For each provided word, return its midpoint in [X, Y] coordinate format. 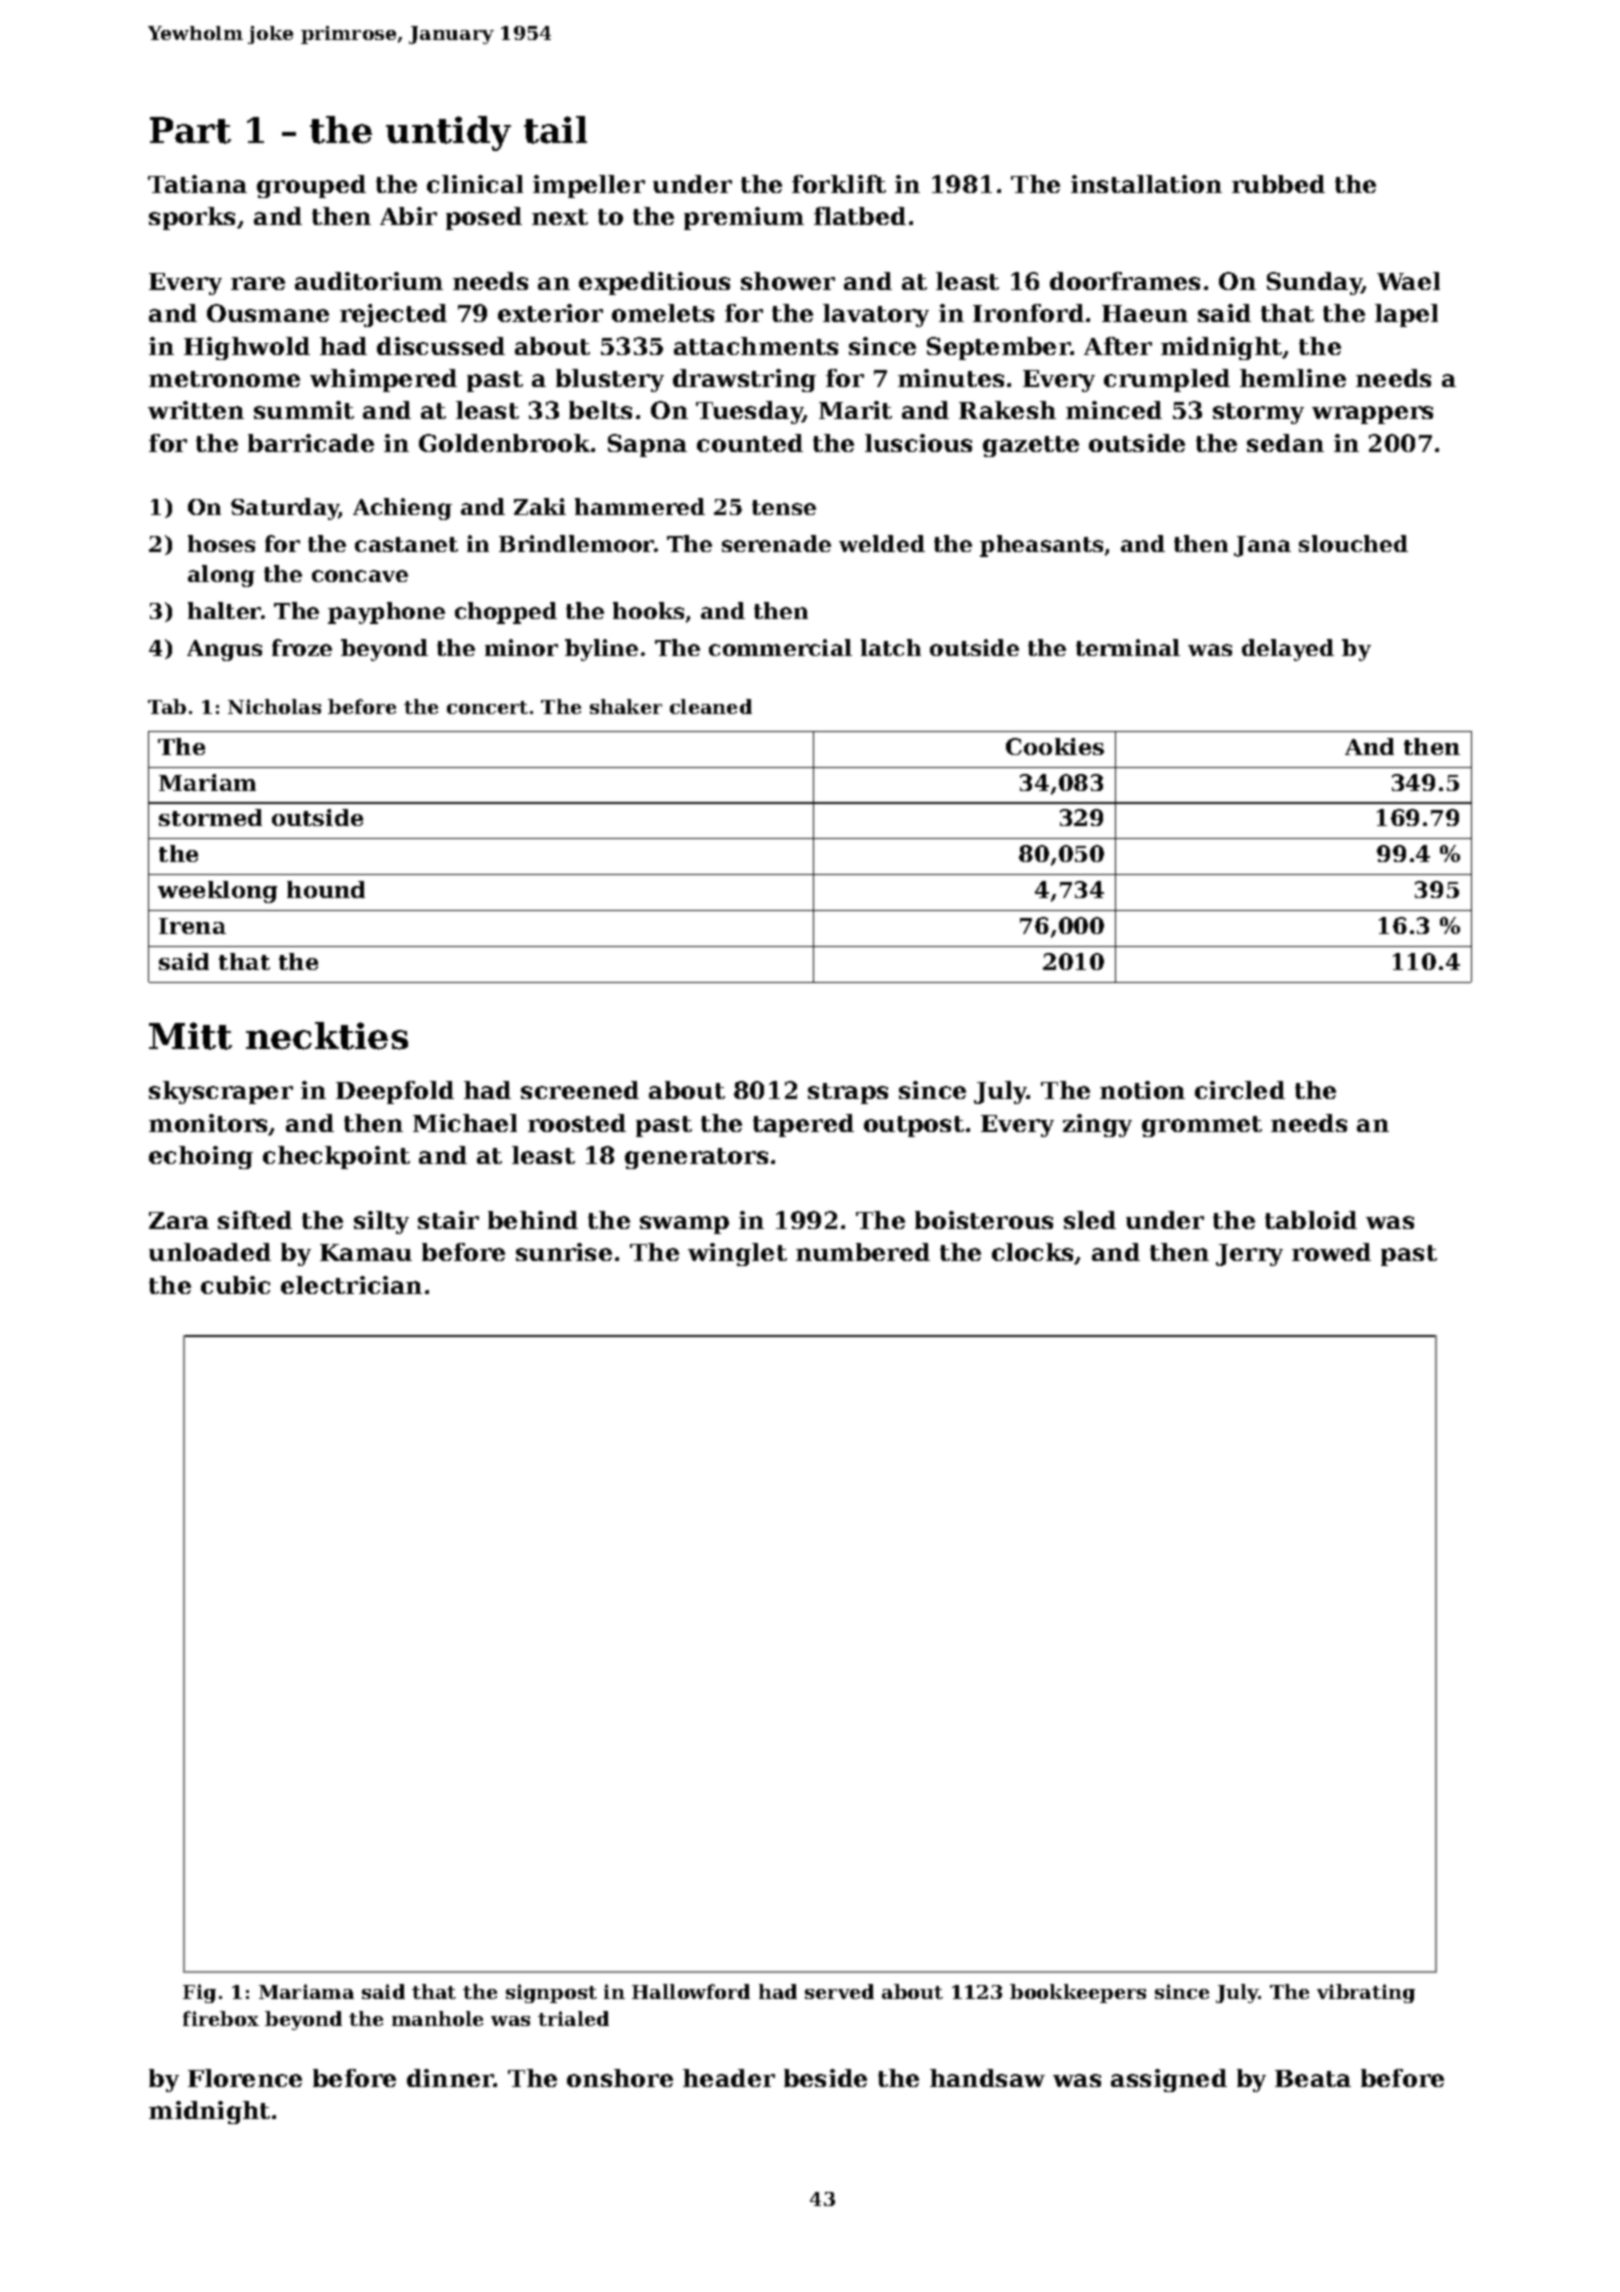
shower [788, 281]
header [729, 2078]
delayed [1288, 650]
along [221, 576]
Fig [199, 1993]
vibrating [1366, 1993]
